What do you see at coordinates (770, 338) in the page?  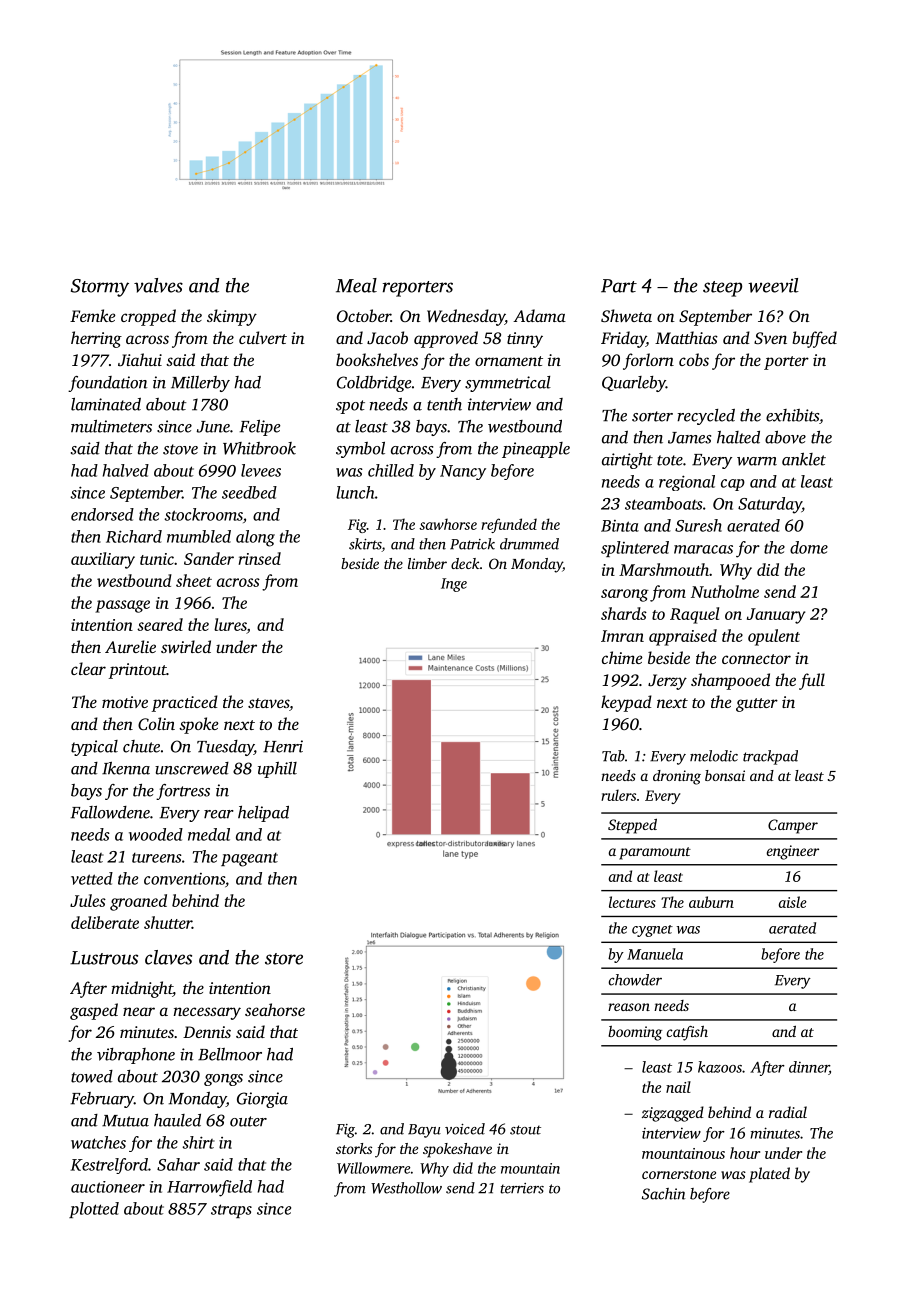 I see `Sven` at bounding box center [770, 338].
